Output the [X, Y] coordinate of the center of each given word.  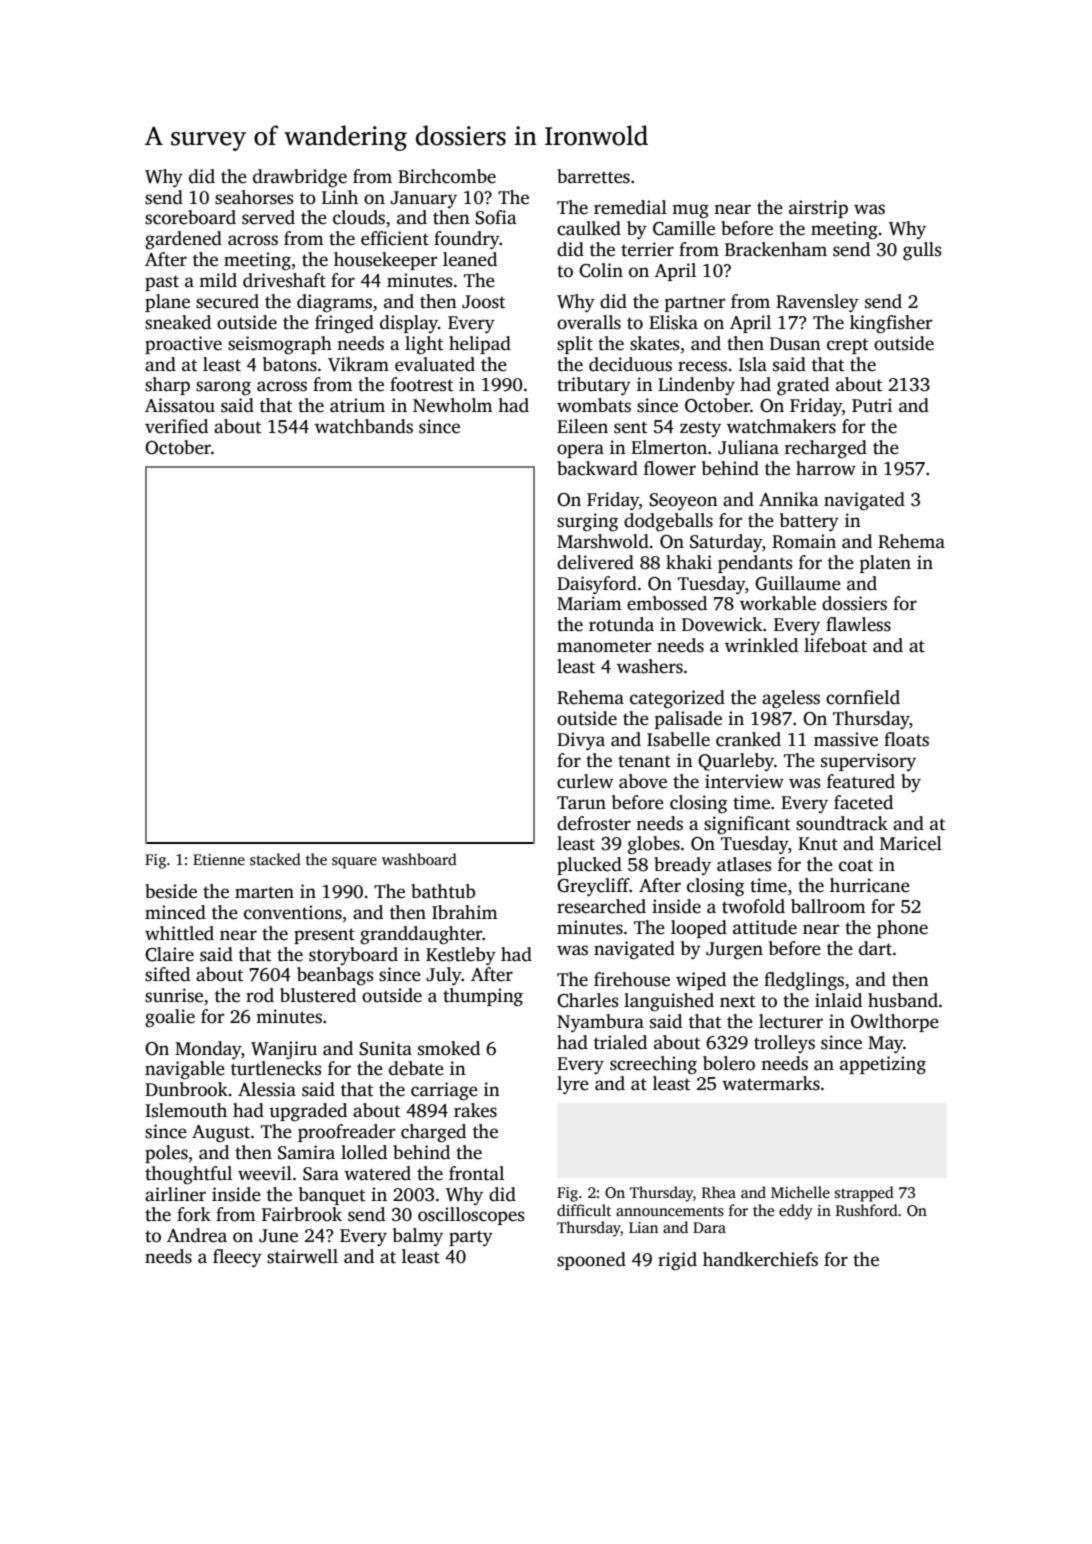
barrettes [593, 176]
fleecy [237, 1258]
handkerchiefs [760, 1259]
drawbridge [300, 178]
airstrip [818, 209]
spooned [591, 1261]
